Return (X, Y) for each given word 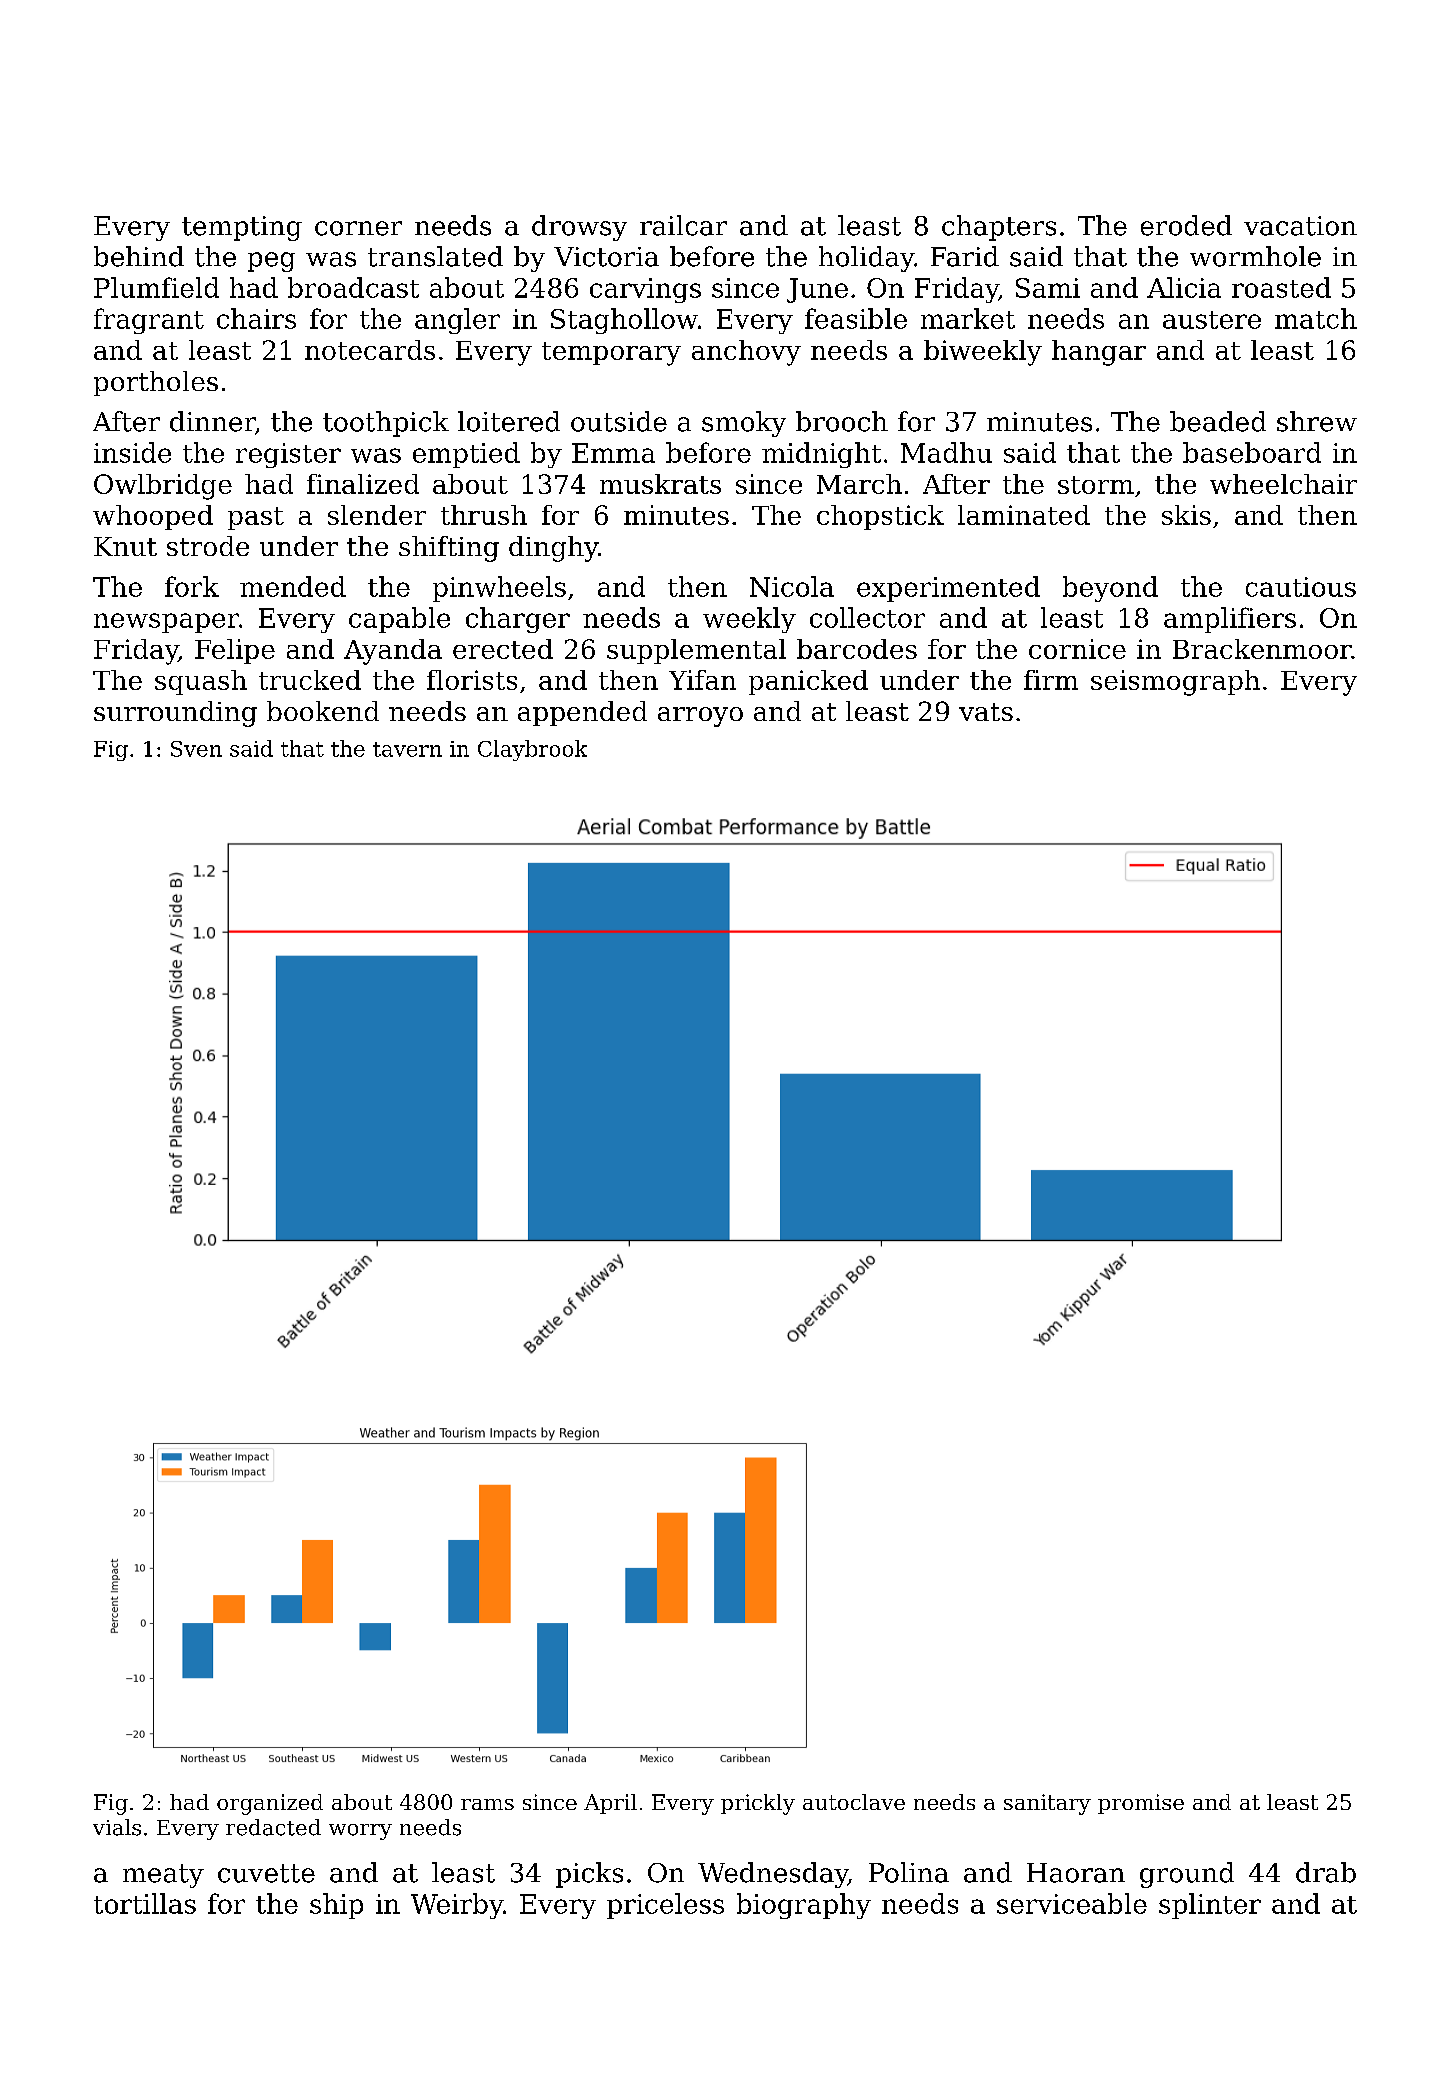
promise (1141, 1804)
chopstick (880, 517)
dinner (212, 421)
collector (867, 617)
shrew (1317, 421)
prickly (758, 1804)
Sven (196, 749)
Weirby (457, 1906)
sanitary (1047, 1804)
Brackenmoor (1262, 649)
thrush (484, 515)
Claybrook (532, 750)
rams (487, 1804)
